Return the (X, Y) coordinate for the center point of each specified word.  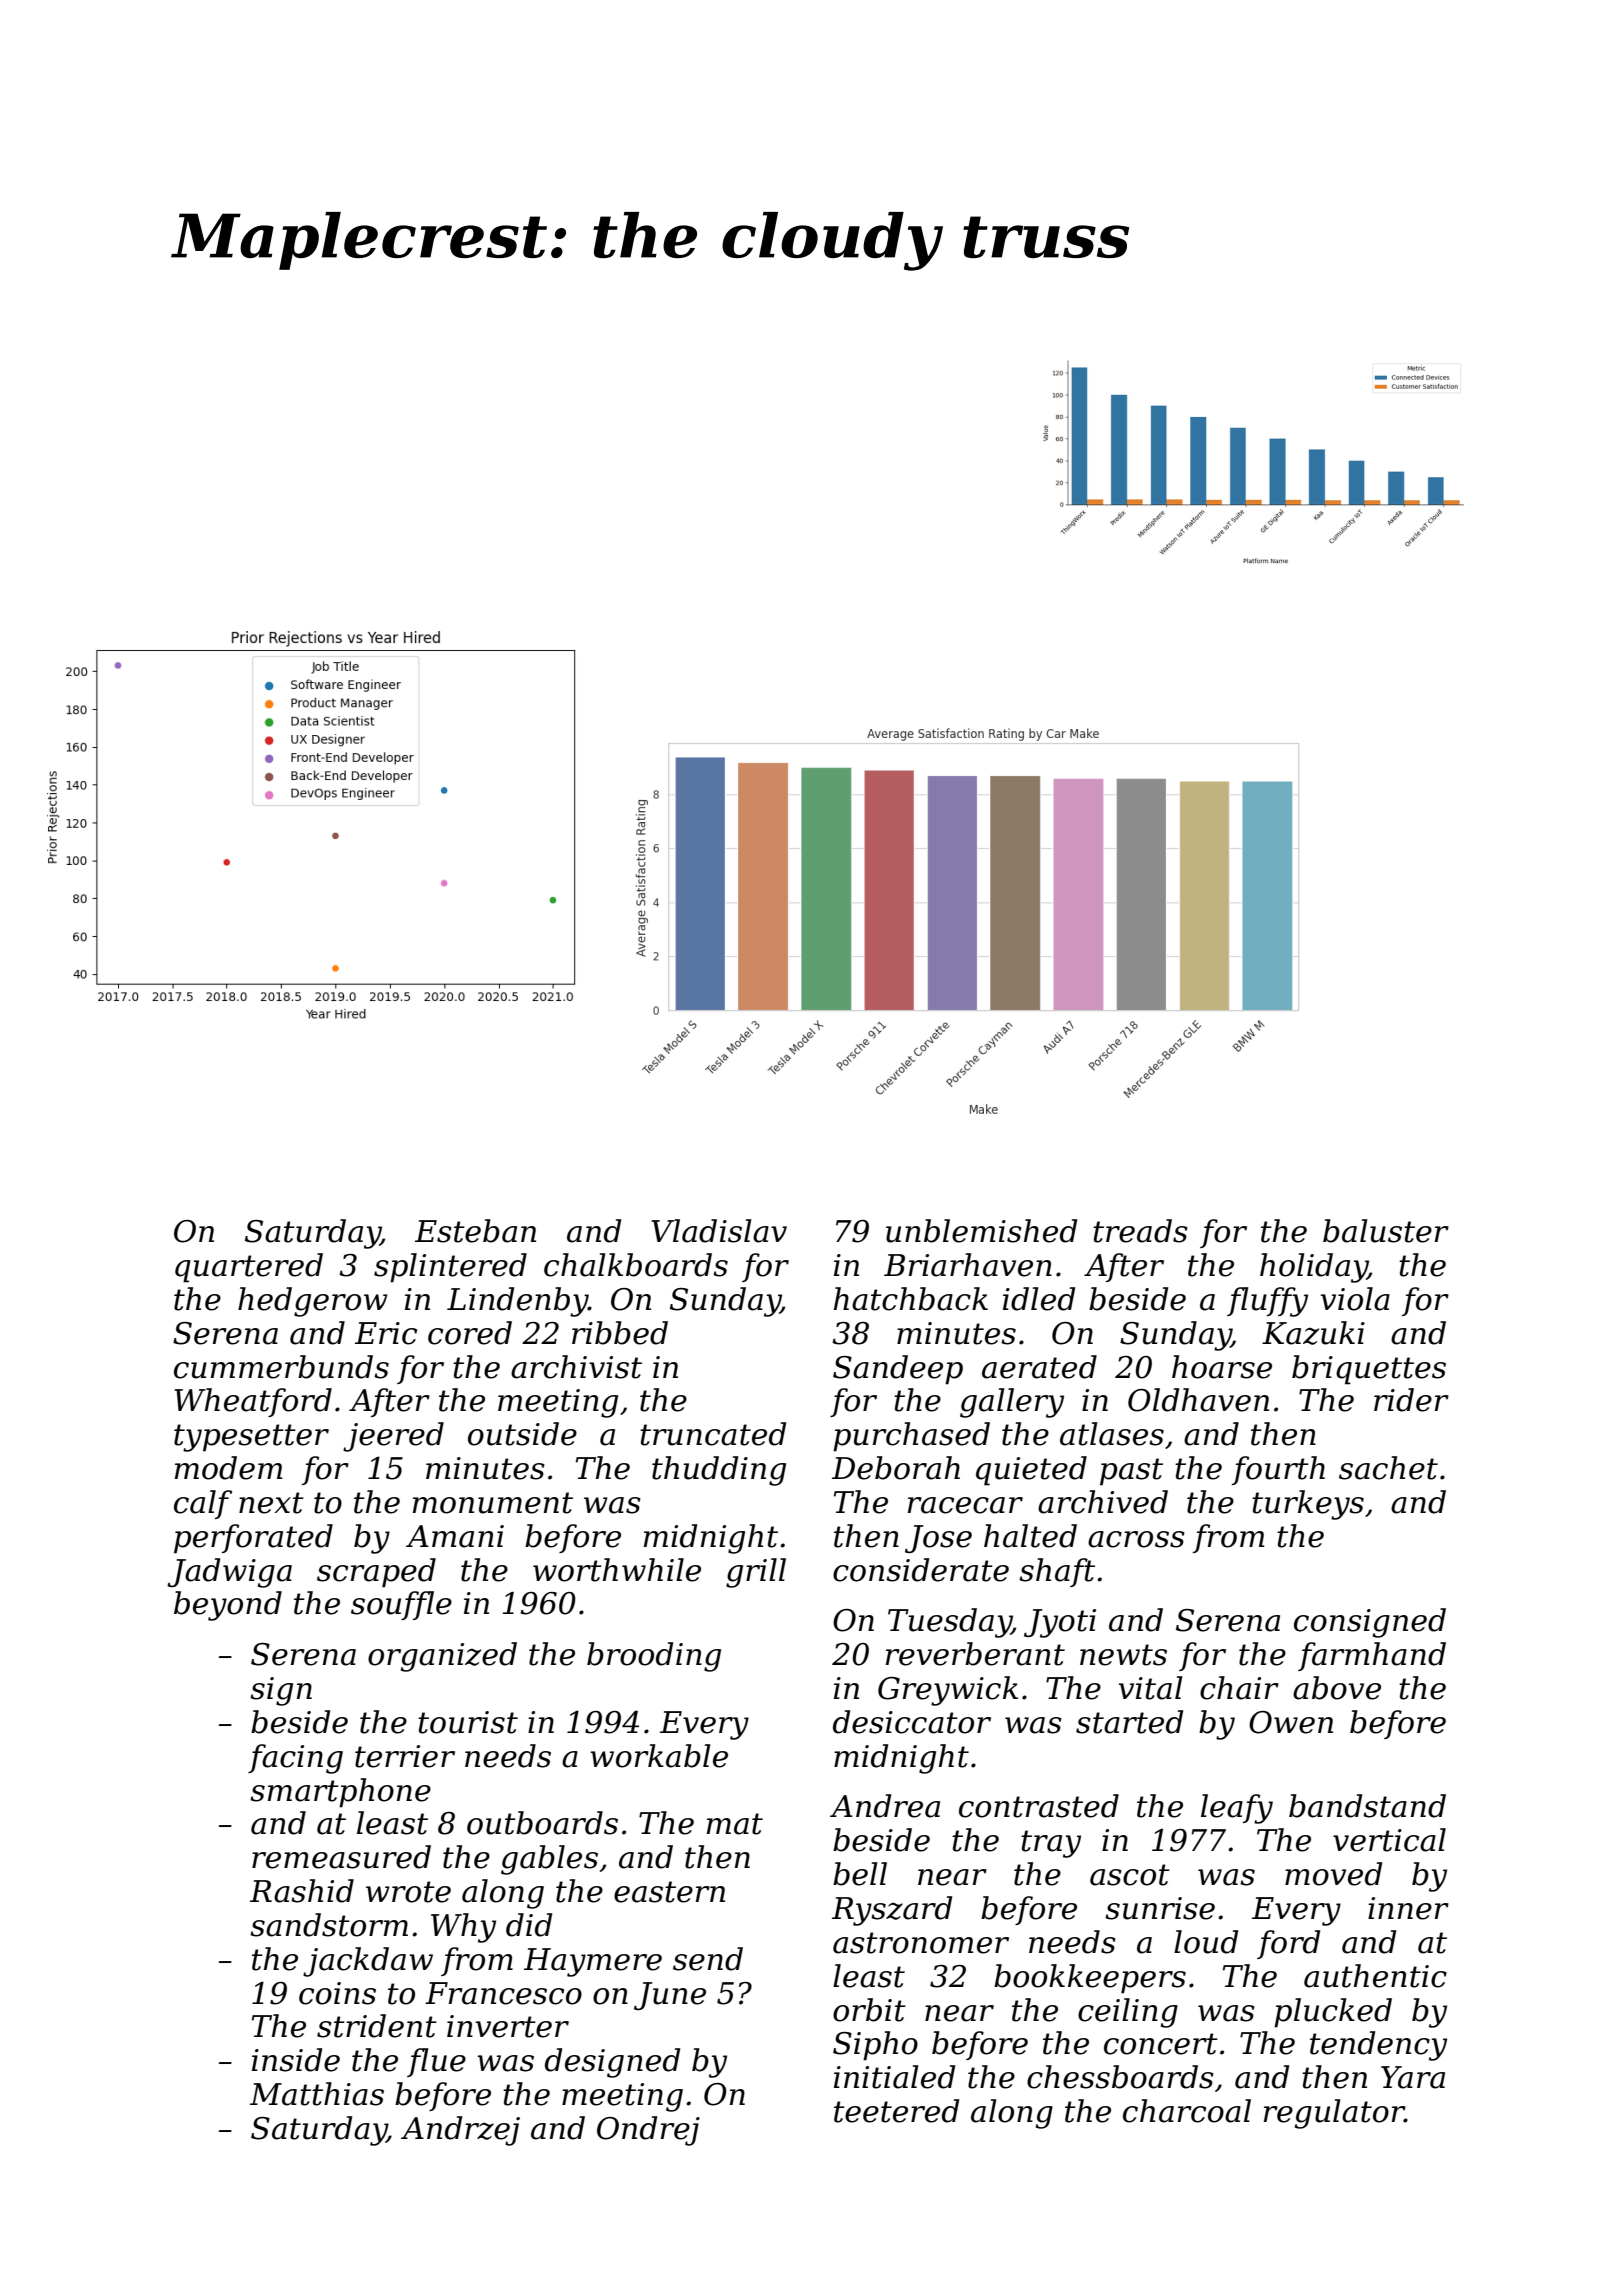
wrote (408, 1892)
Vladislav (719, 1231)
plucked (1333, 2013)
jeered (393, 1437)
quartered (249, 1268)
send (708, 1959)
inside (296, 2060)
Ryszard (892, 1911)
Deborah (896, 1468)
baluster (1386, 1231)
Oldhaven (1198, 1400)
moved (1333, 1874)
